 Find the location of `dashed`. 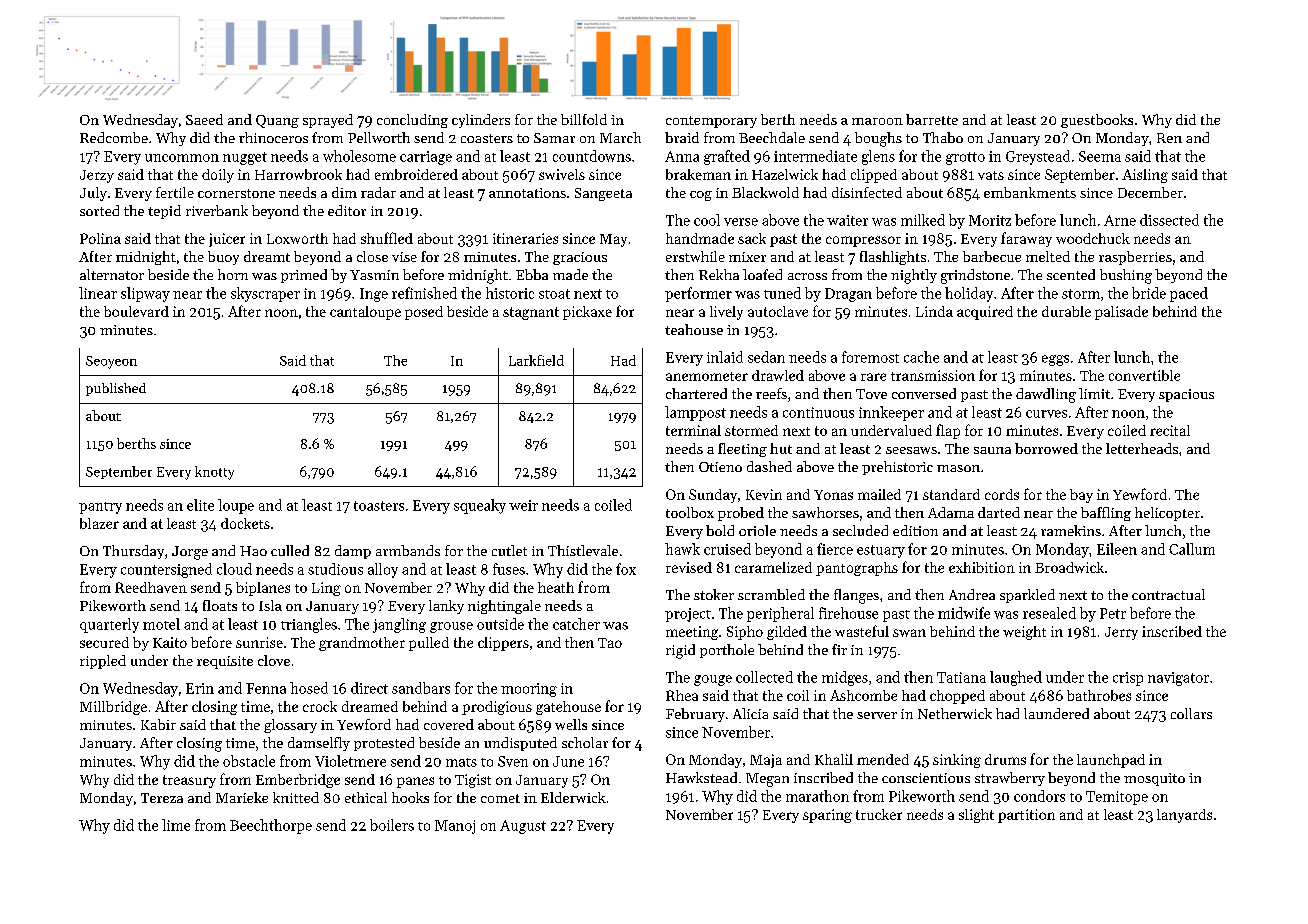

dashed is located at coordinates (769, 466).
